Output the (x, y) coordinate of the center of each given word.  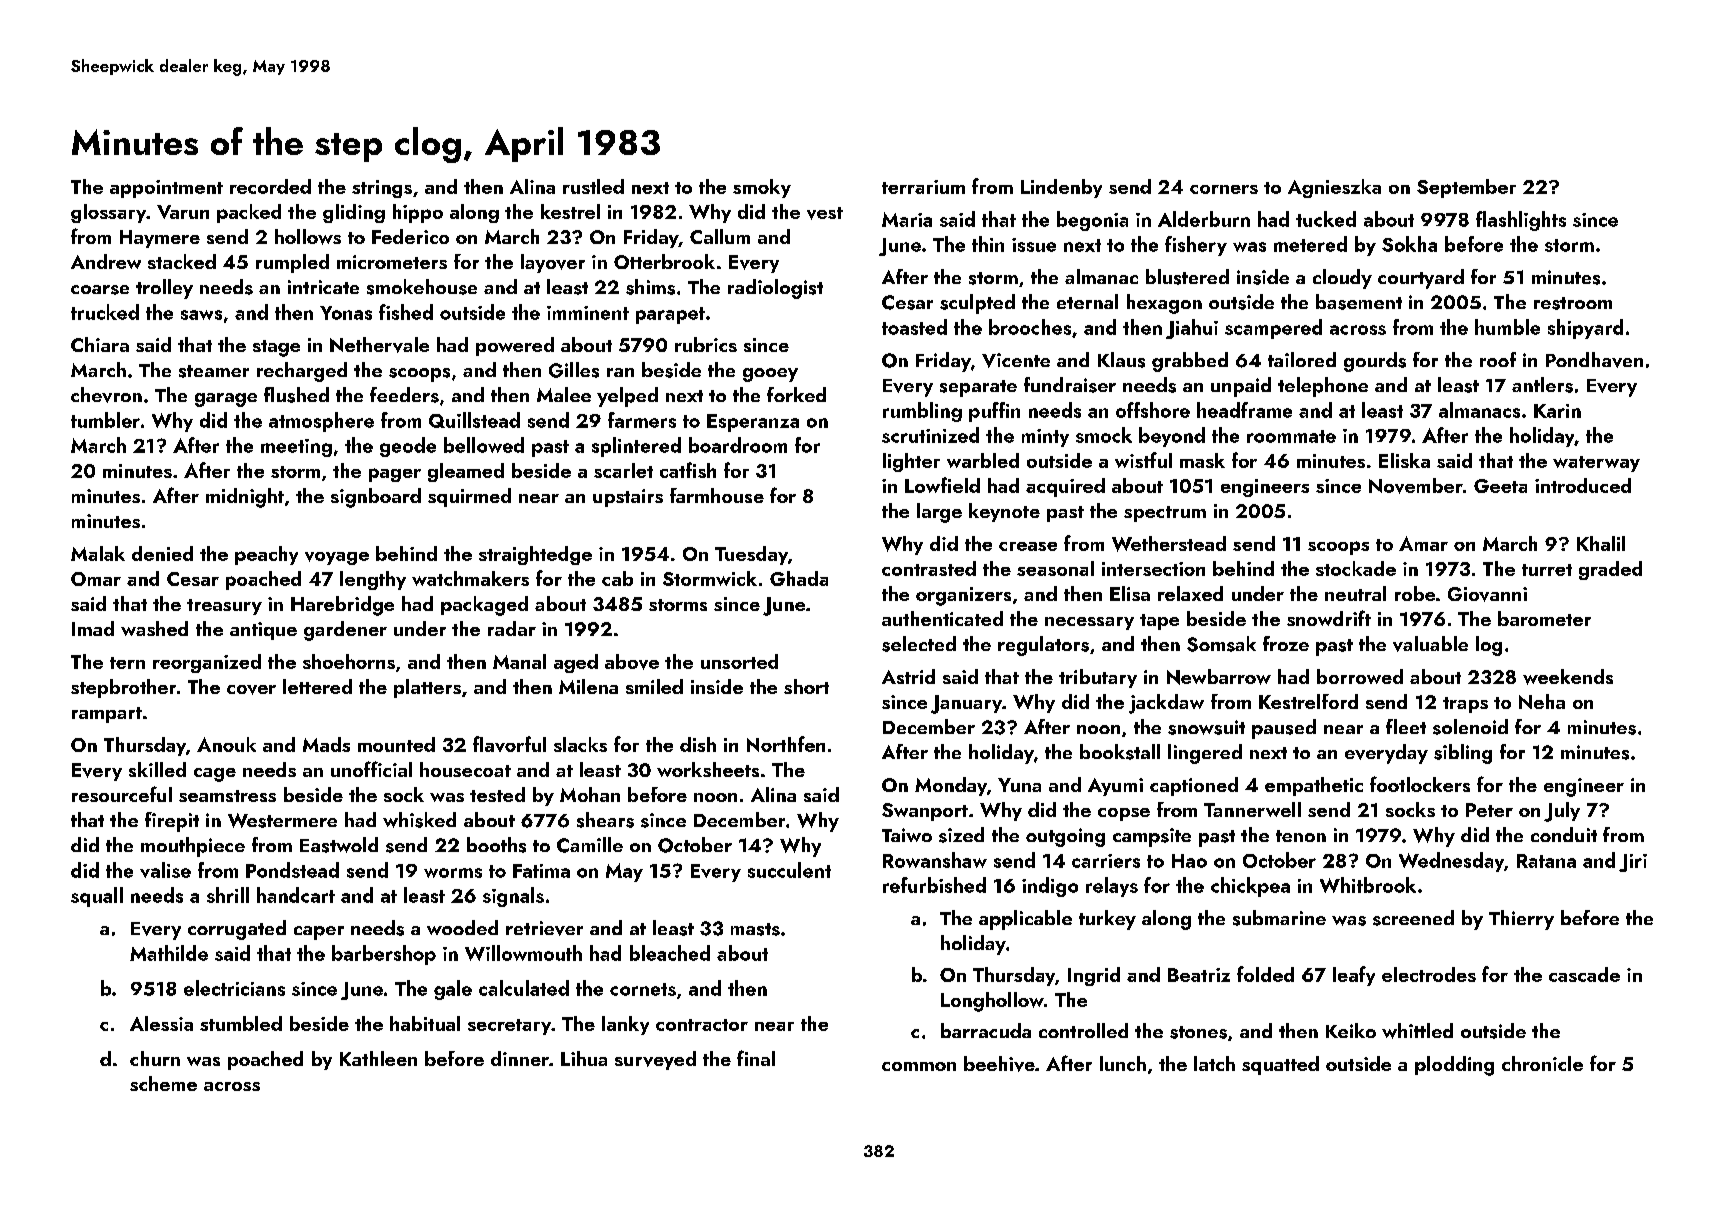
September (1466, 188)
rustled (593, 186)
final (756, 1058)
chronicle (1542, 1063)
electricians (234, 988)
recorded (270, 186)
